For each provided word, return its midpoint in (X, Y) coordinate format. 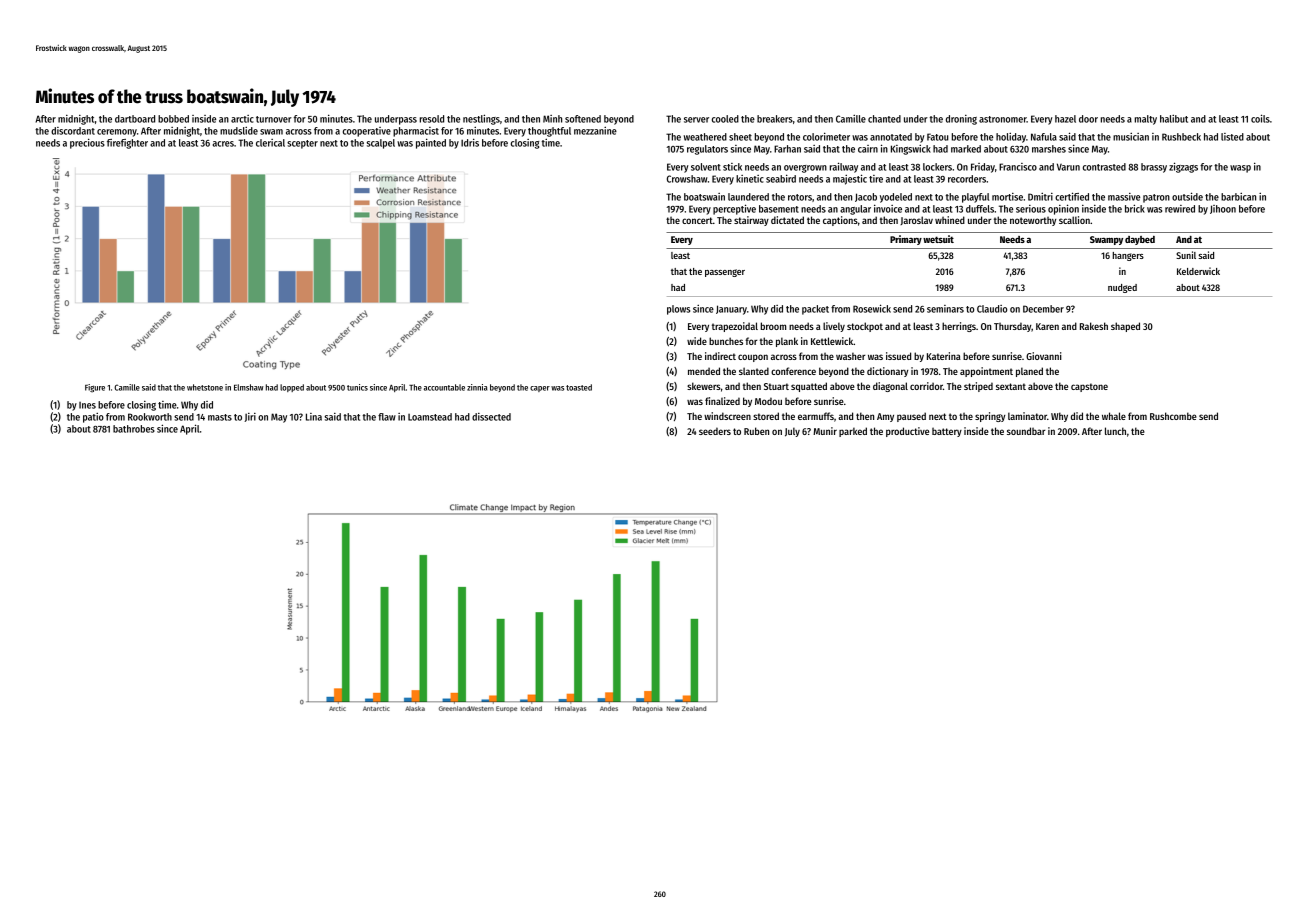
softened (583, 119)
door (1088, 119)
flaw (387, 417)
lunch (1115, 431)
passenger (725, 273)
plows (678, 310)
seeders (715, 431)
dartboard (135, 119)
